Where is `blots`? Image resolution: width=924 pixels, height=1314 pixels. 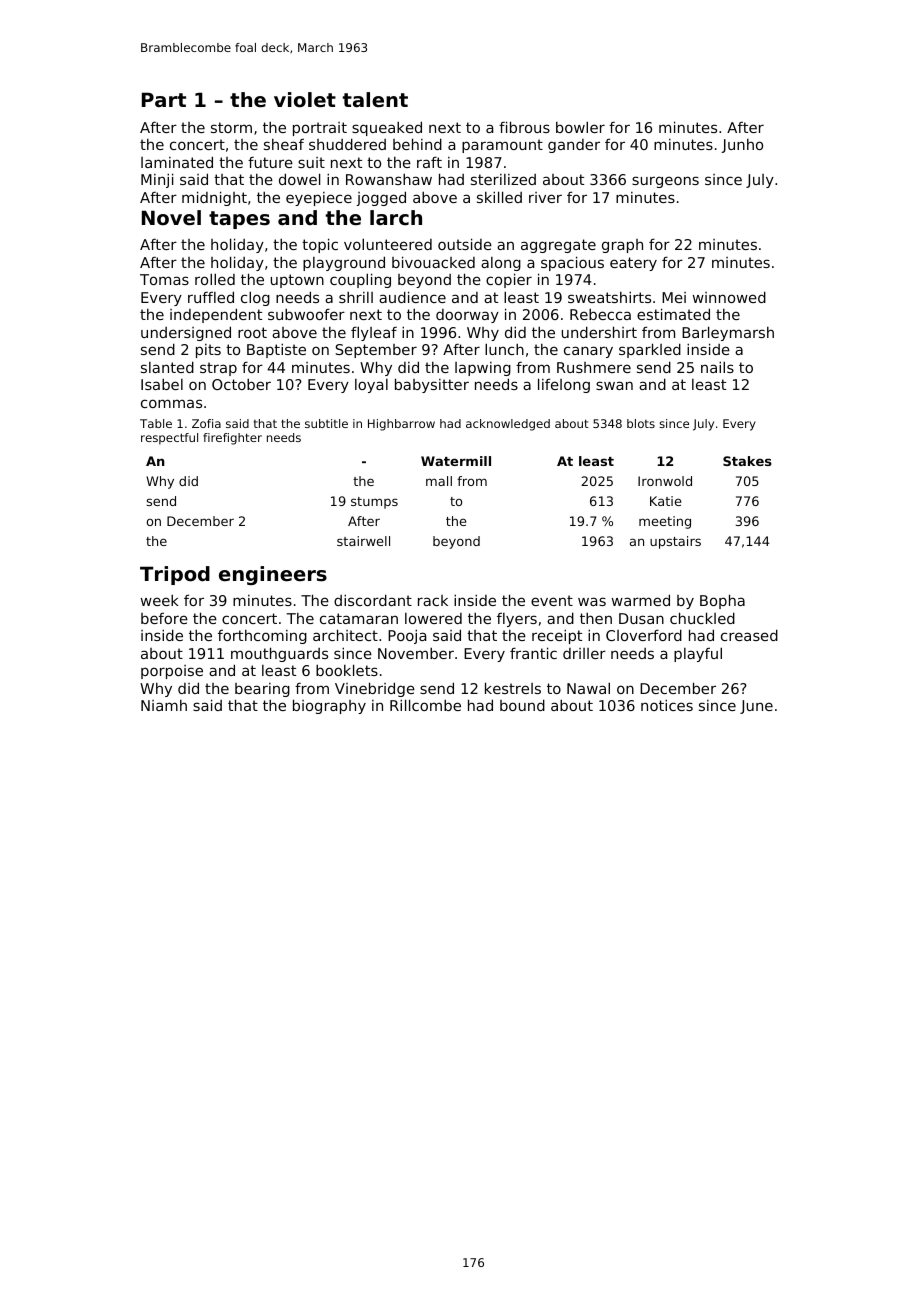
blots is located at coordinates (641, 423).
